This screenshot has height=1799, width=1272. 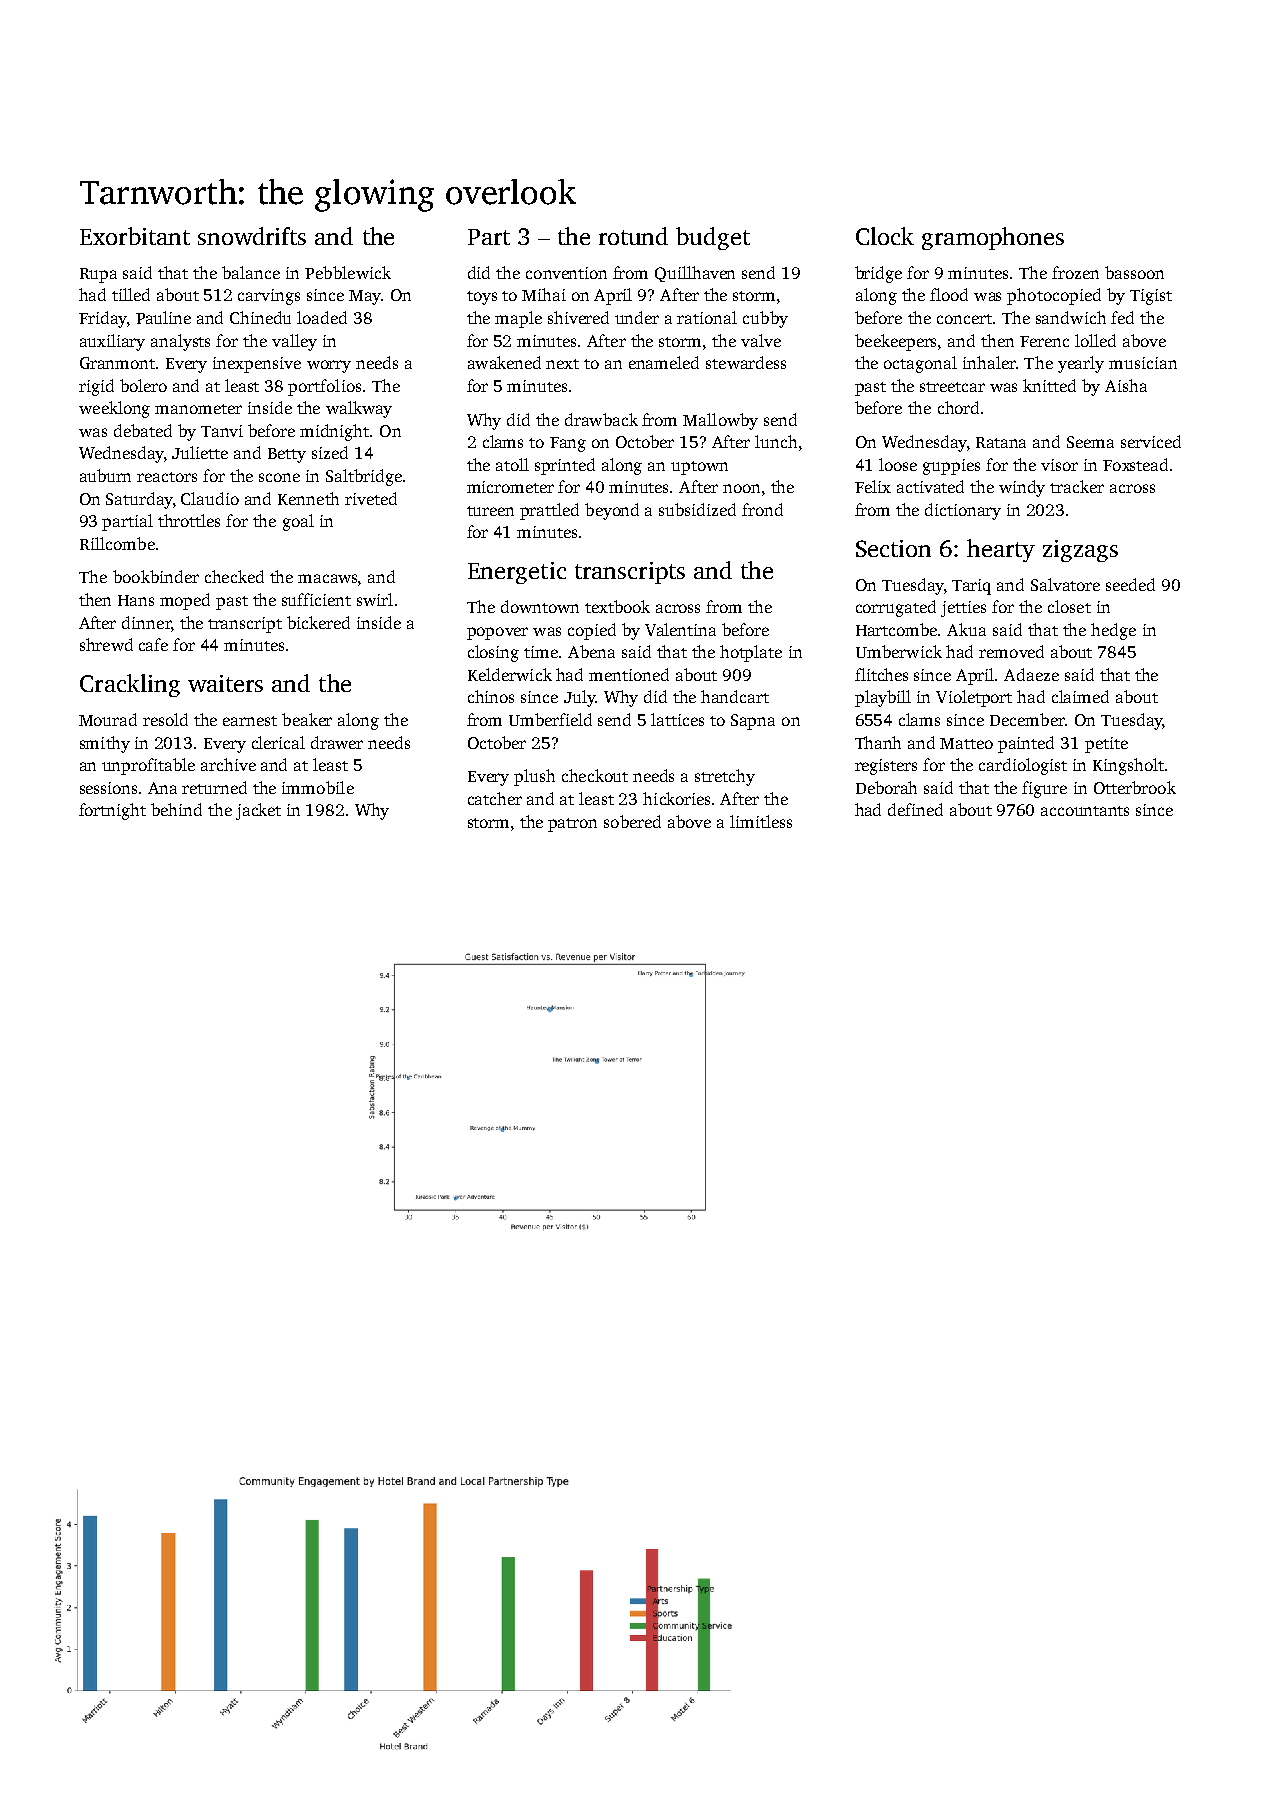 I want to click on Clock, so click(x=885, y=236).
